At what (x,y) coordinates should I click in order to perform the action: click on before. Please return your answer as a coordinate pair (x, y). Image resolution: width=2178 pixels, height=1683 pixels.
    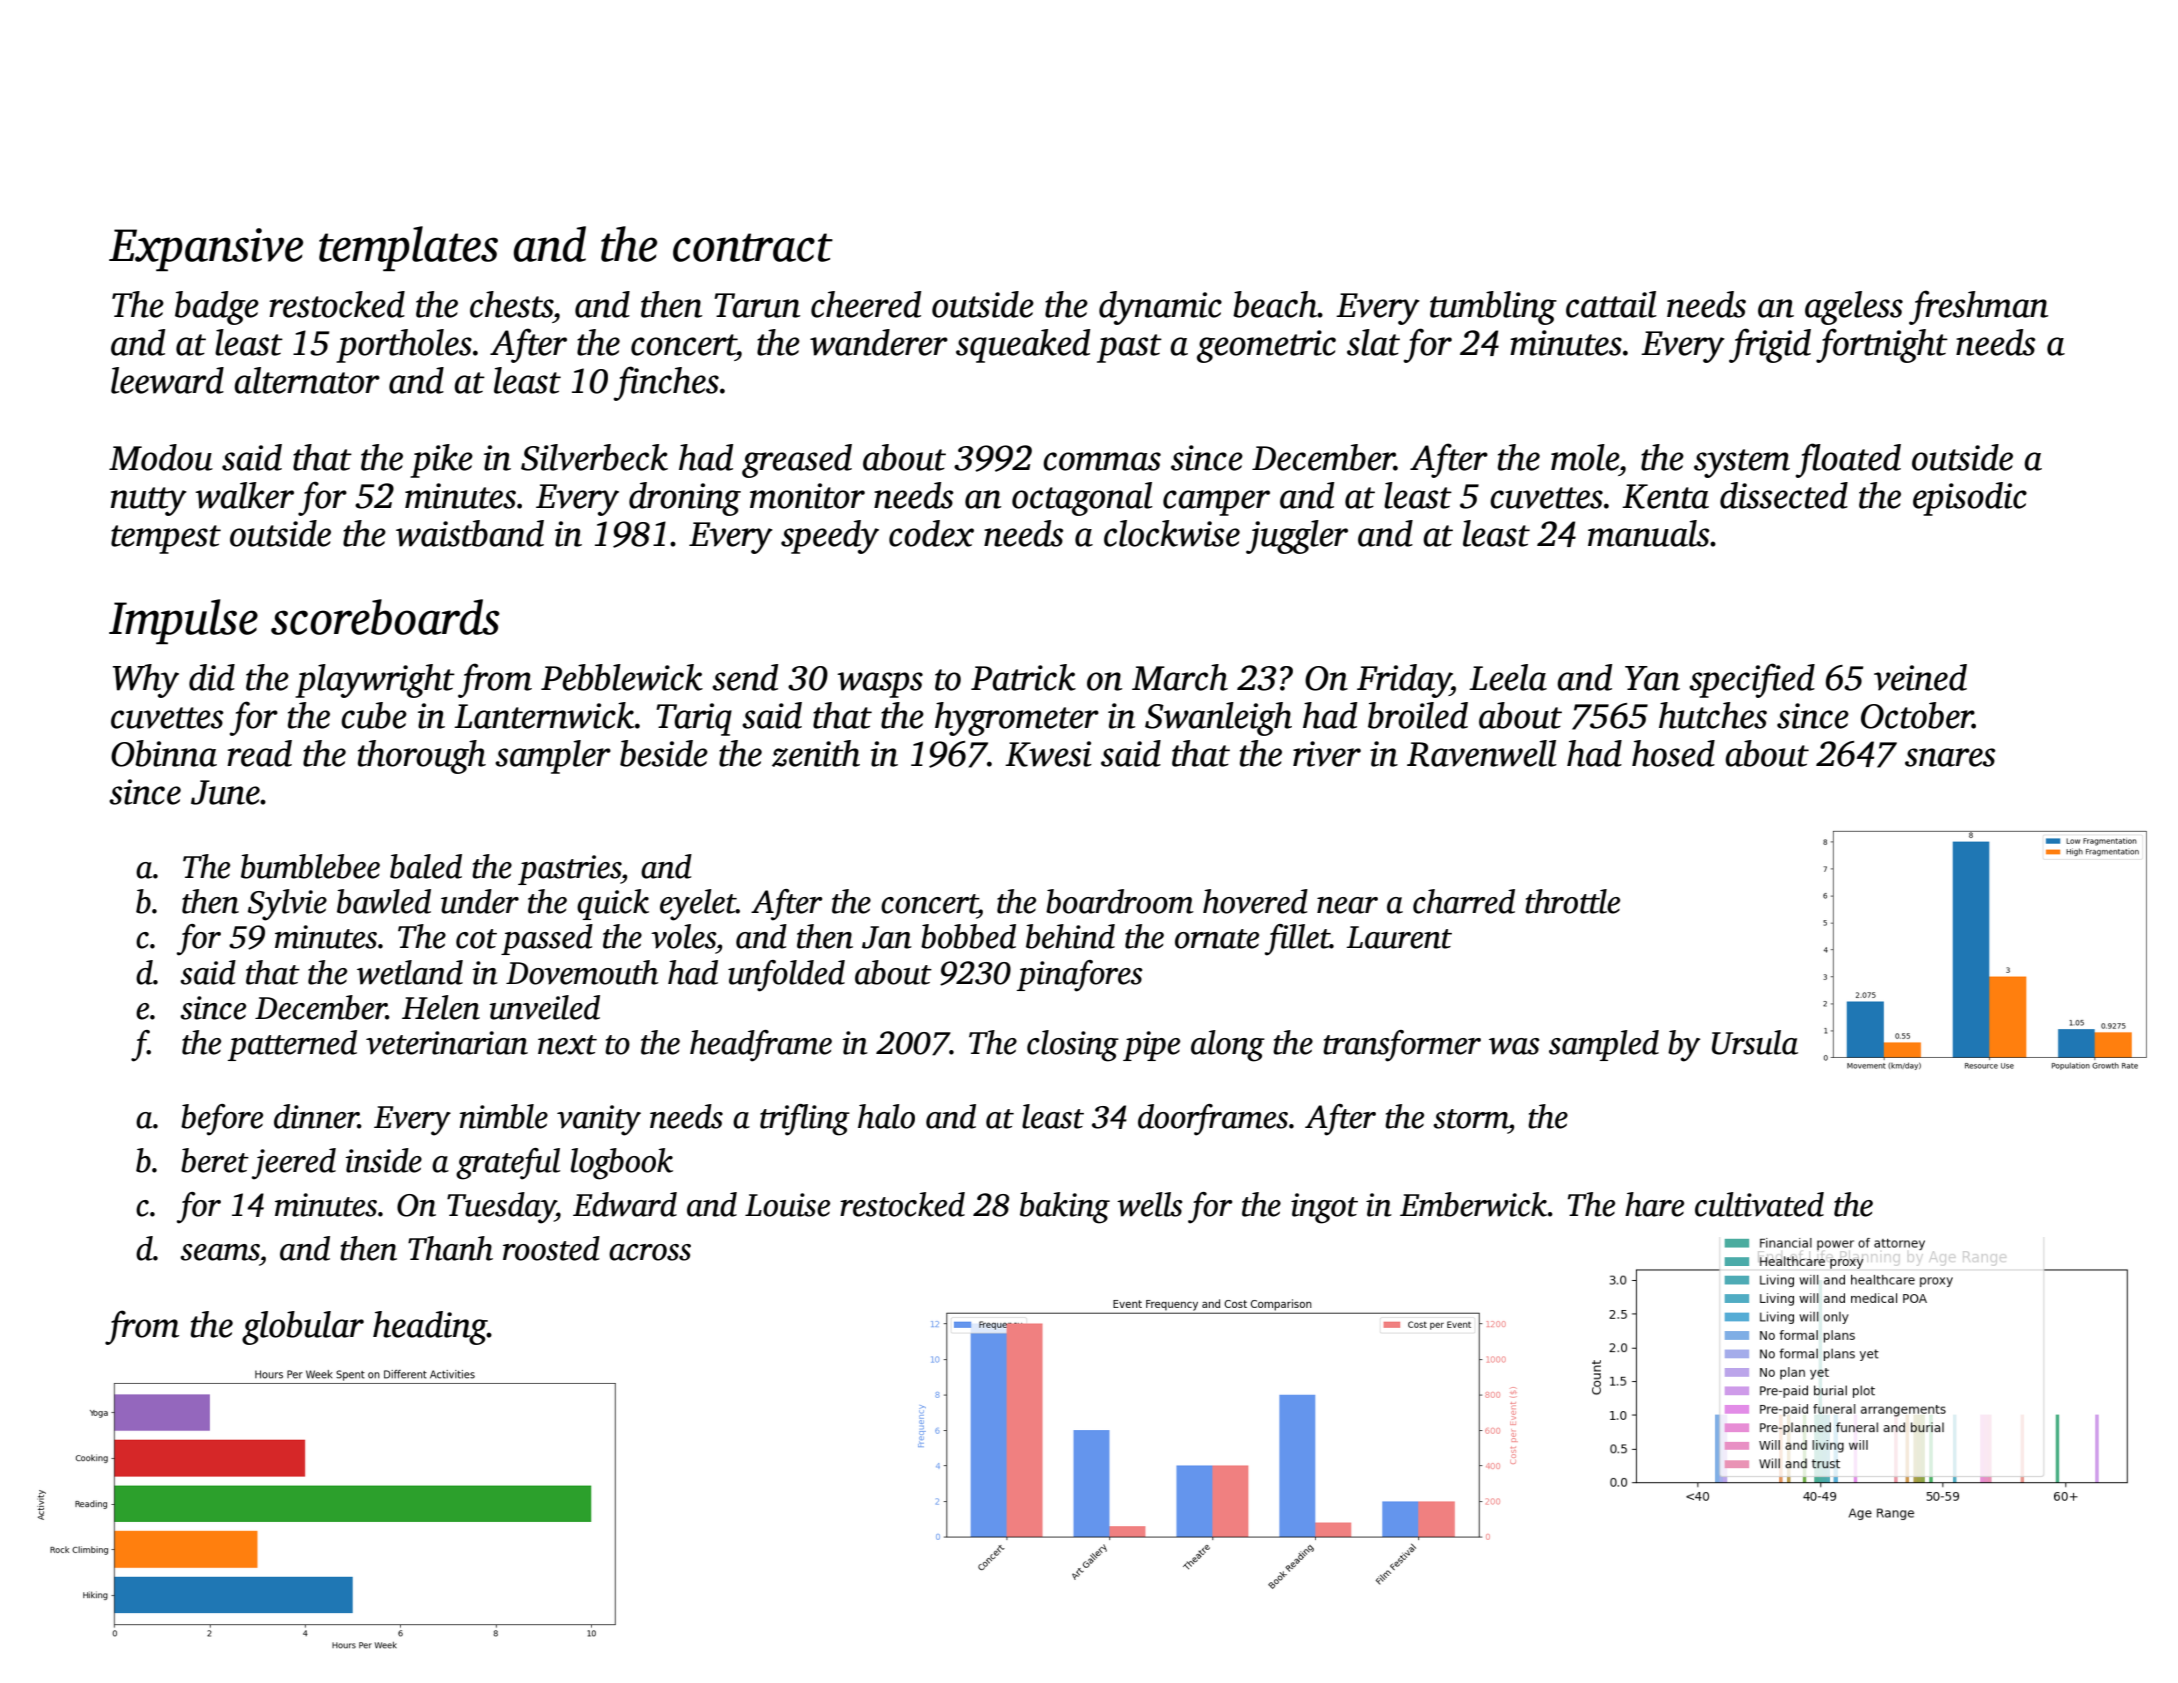
    Looking at the image, I should click on (222, 1120).
